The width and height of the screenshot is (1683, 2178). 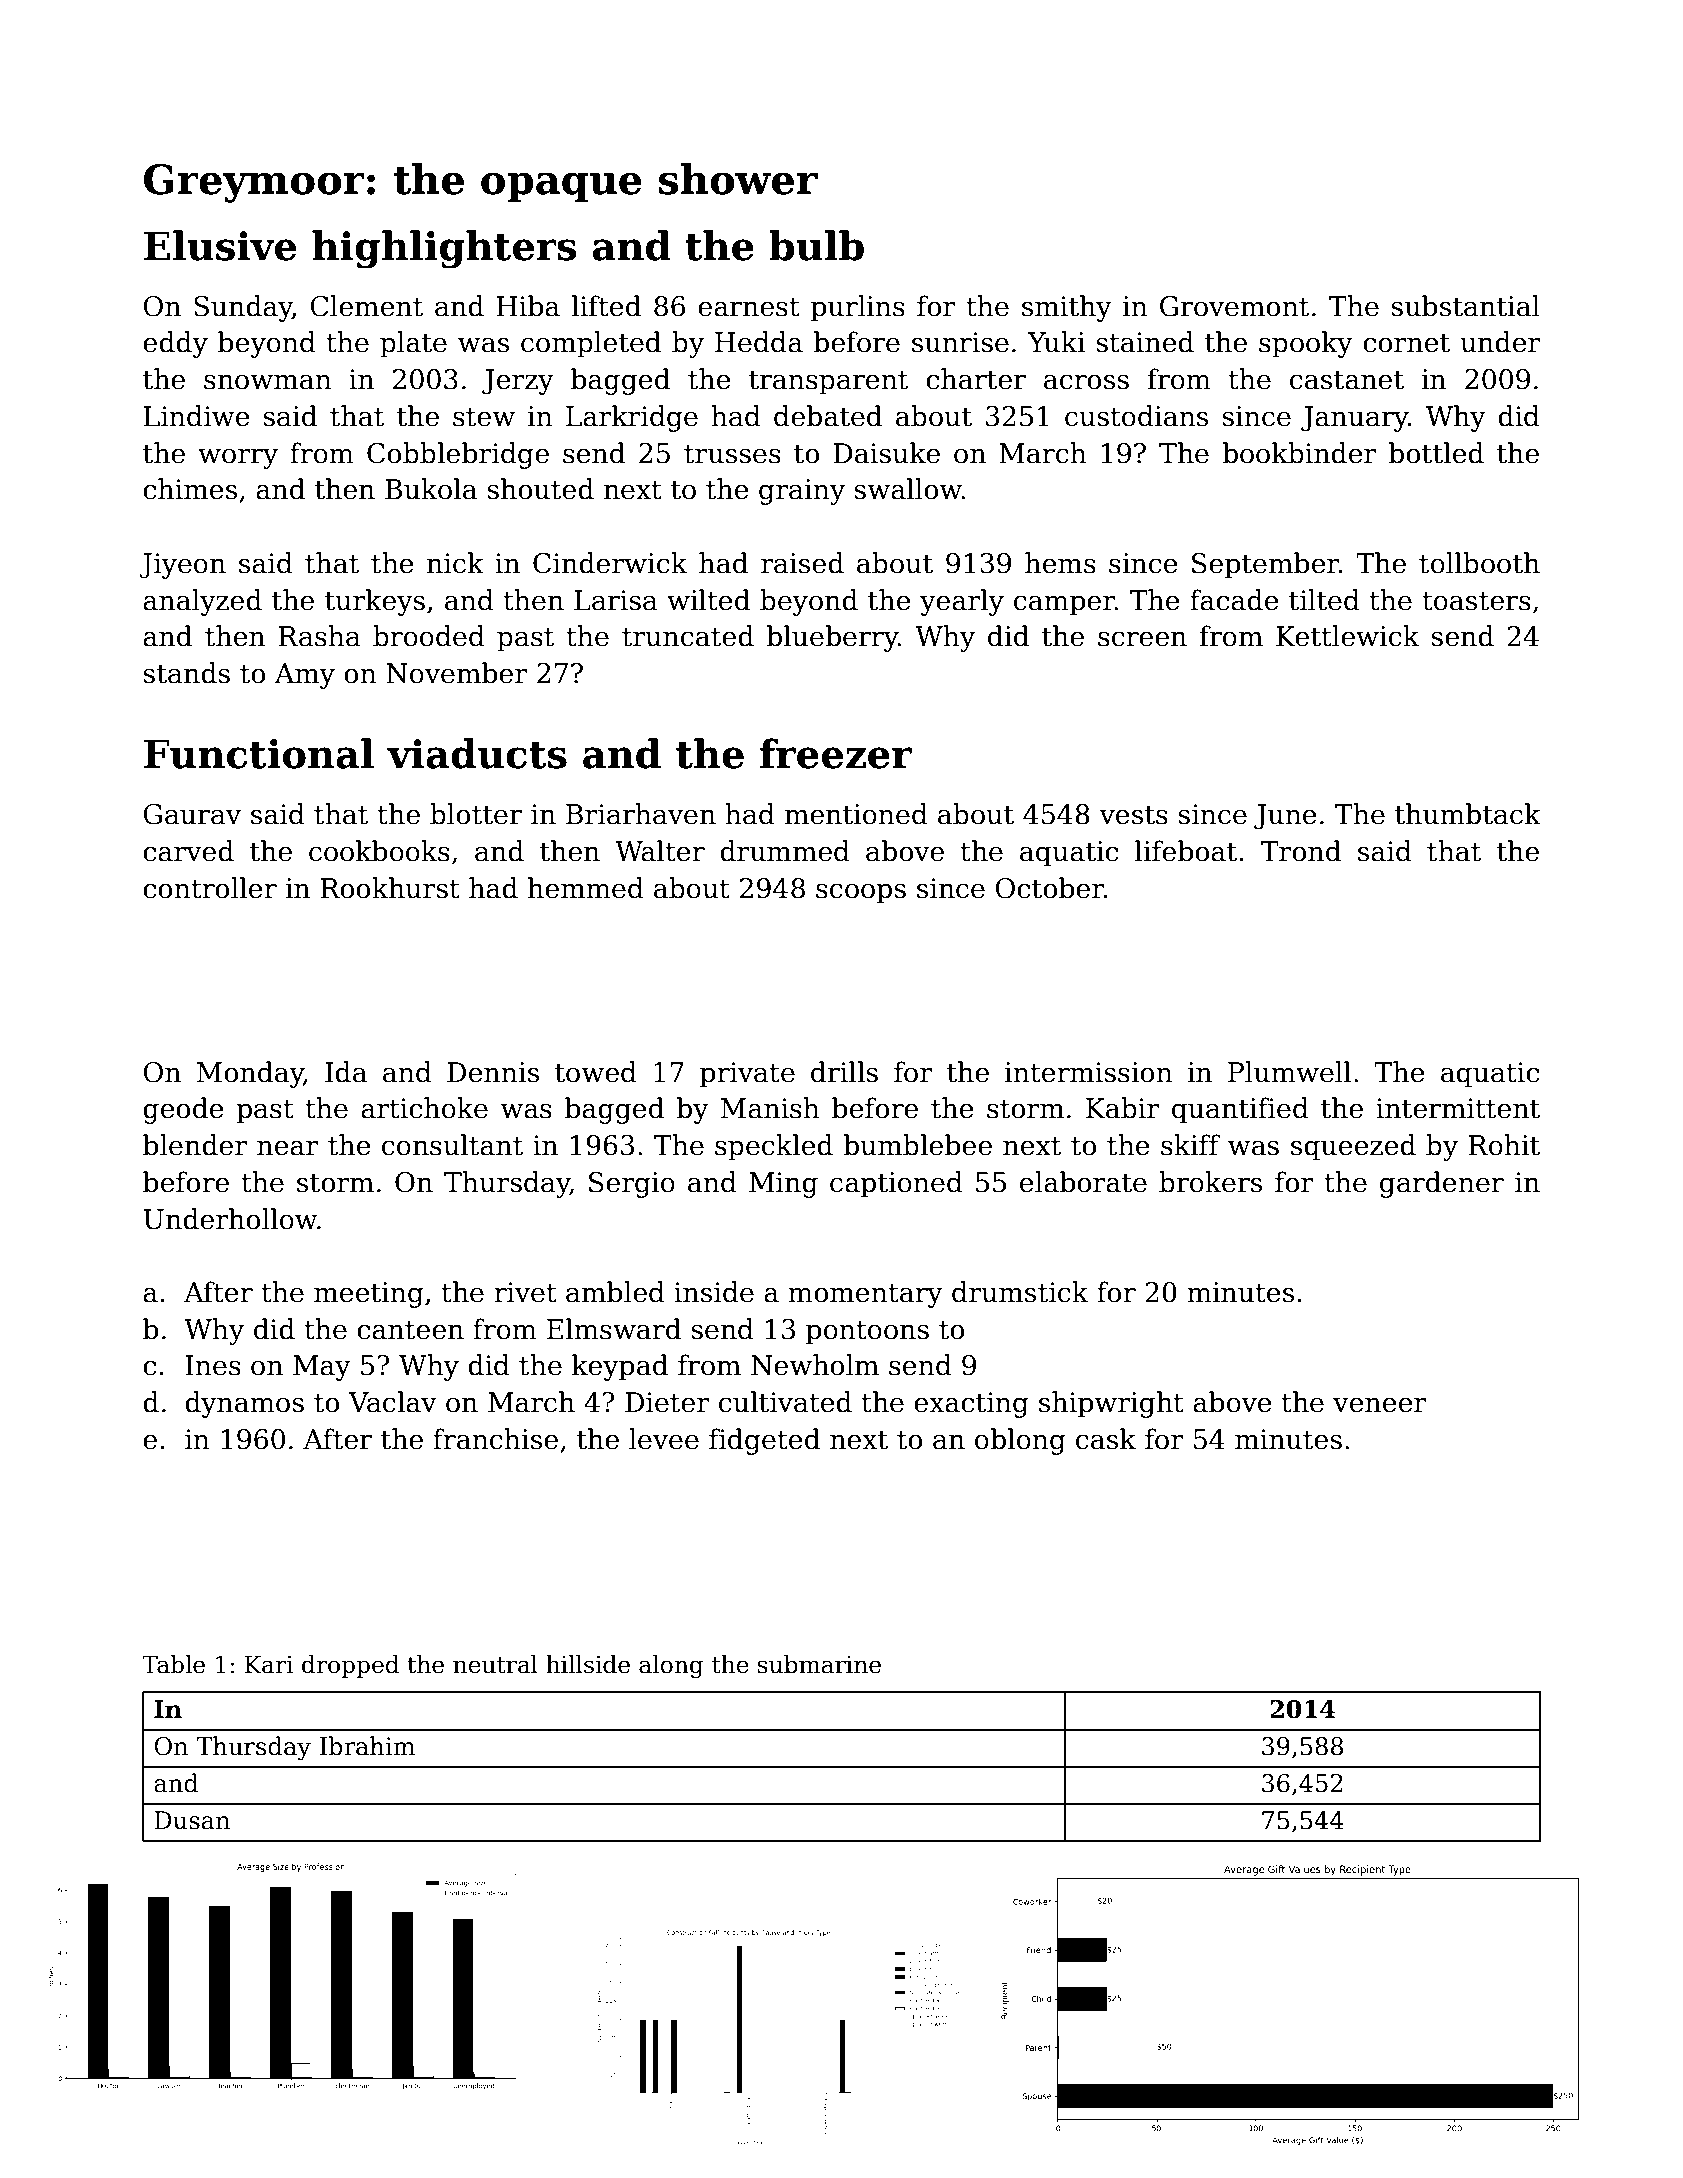 What do you see at coordinates (1479, 563) in the screenshot?
I see `tollbooth` at bounding box center [1479, 563].
